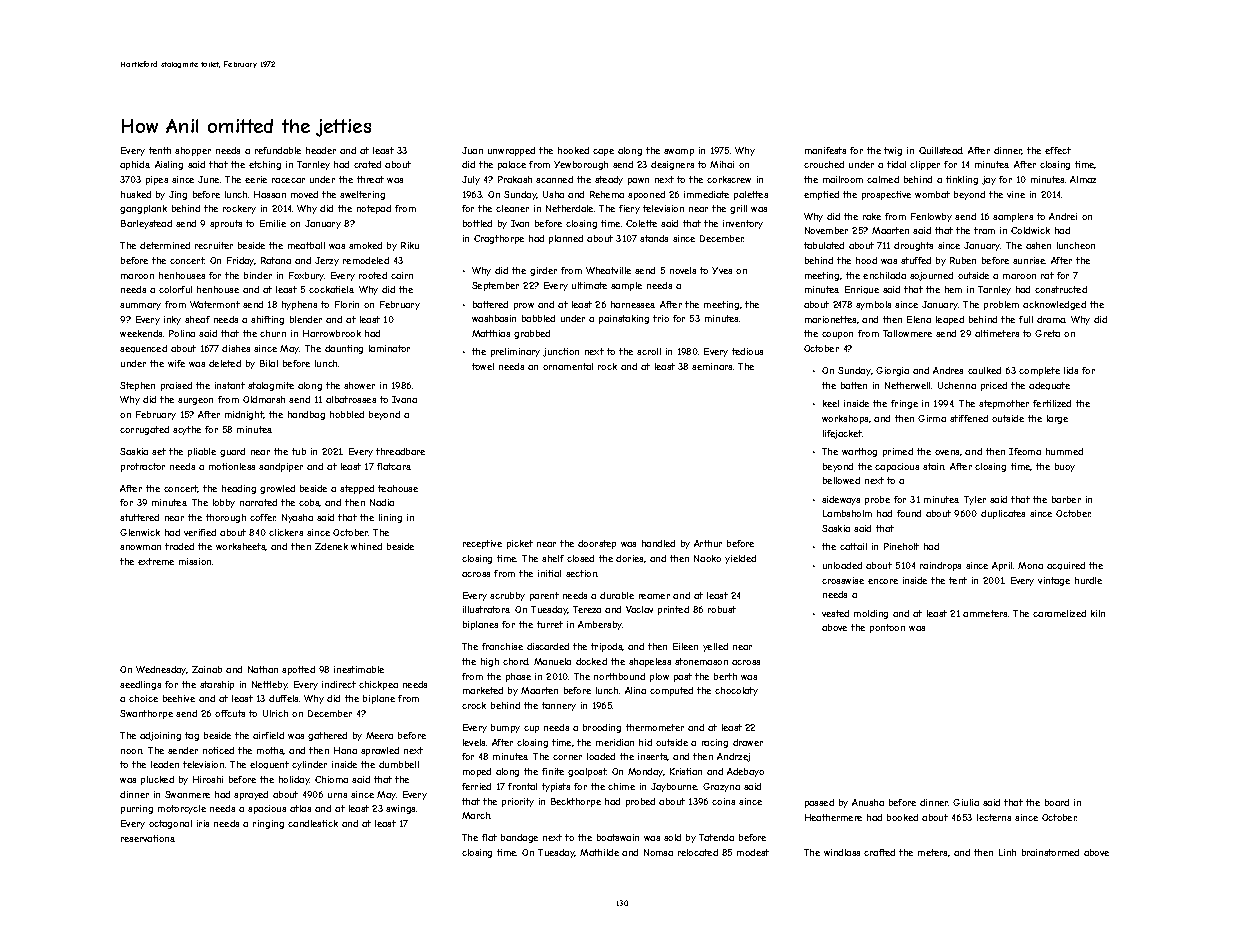 Image resolution: width=1233 pixels, height=952 pixels. I want to click on ornamental, so click(568, 366).
